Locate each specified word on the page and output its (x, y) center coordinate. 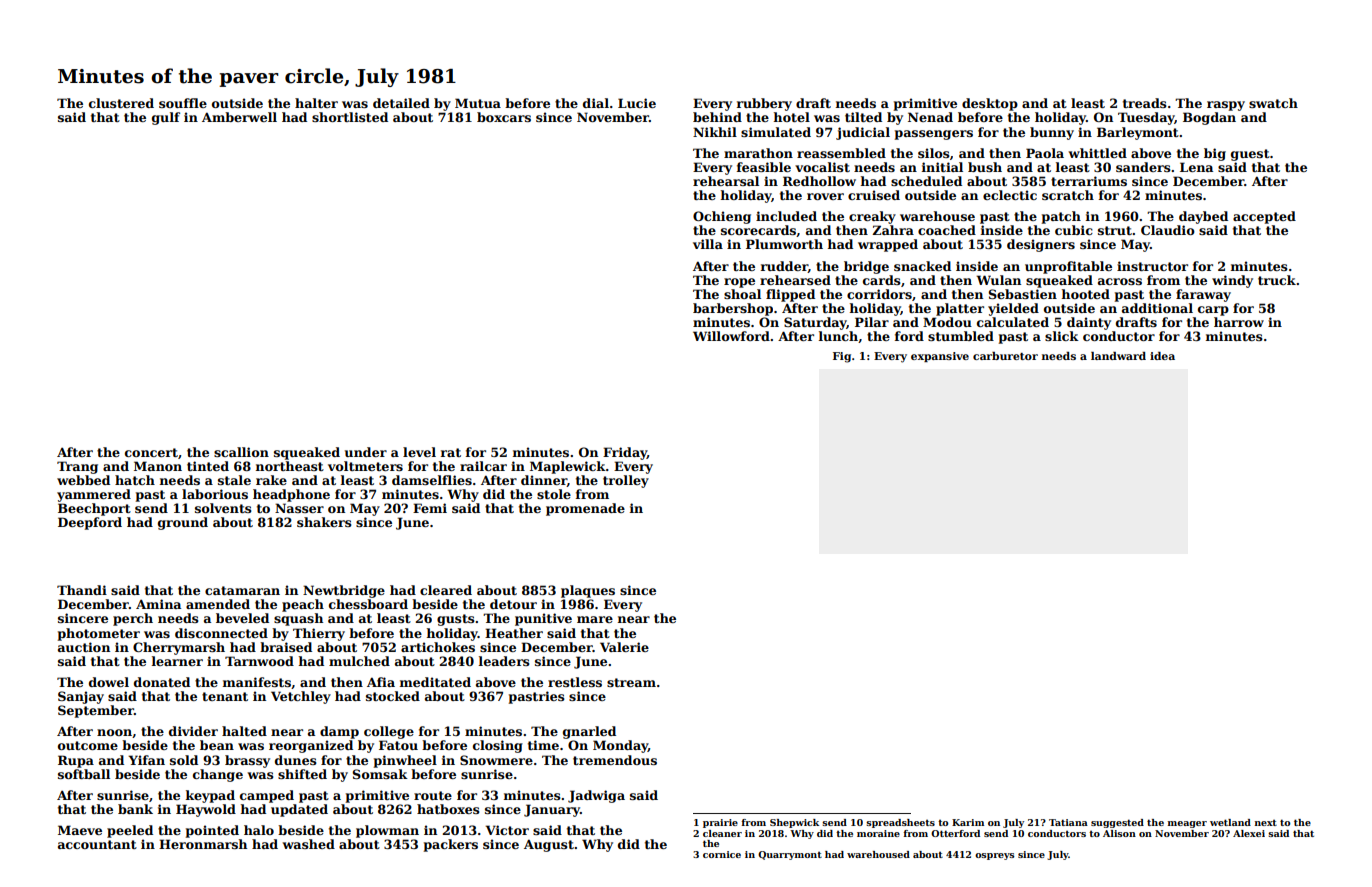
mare (595, 619)
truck (1277, 280)
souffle (183, 103)
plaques (588, 591)
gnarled (589, 732)
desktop (990, 104)
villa (708, 244)
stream (631, 682)
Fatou (398, 745)
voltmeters (365, 466)
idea (1162, 356)
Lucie (637, 103)
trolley (626, 481)
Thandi (82, 590)
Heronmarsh (203, 844)
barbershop (733, 309)
